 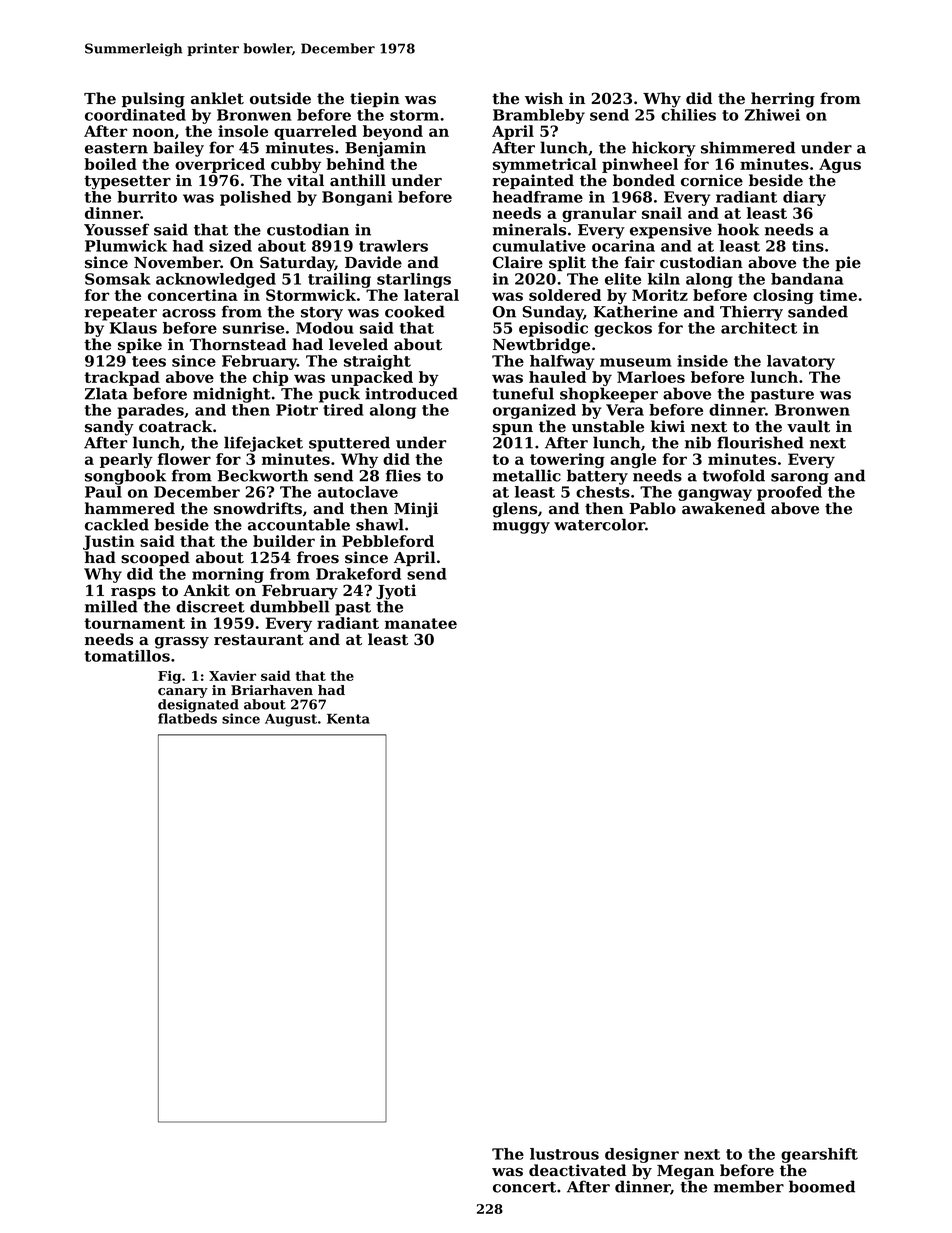 What do you see at coordinates (126, 460) in the image?
I see `pearly` at bounding box center [126, 460].
